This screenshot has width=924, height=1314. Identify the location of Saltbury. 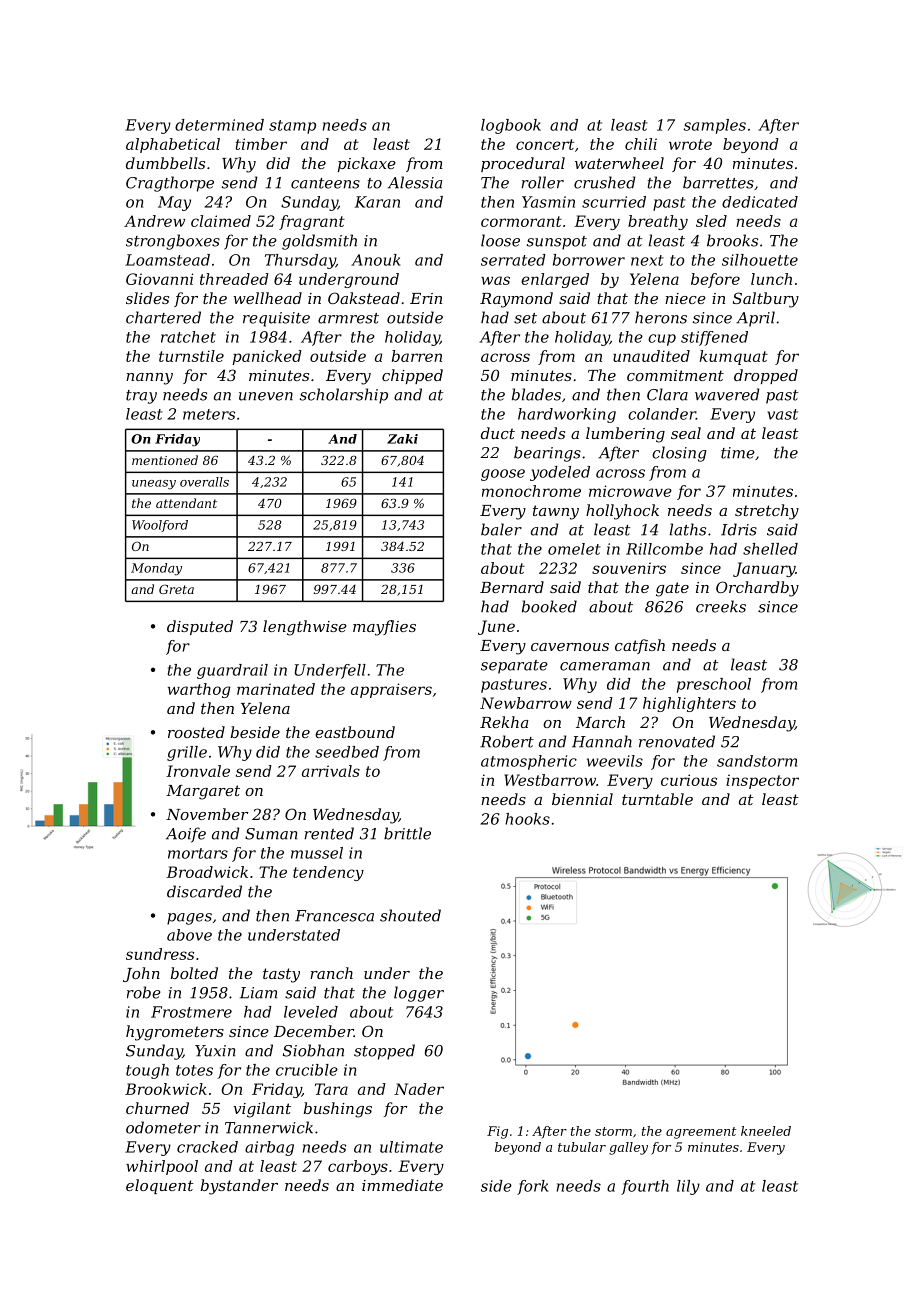
(766, 300).
